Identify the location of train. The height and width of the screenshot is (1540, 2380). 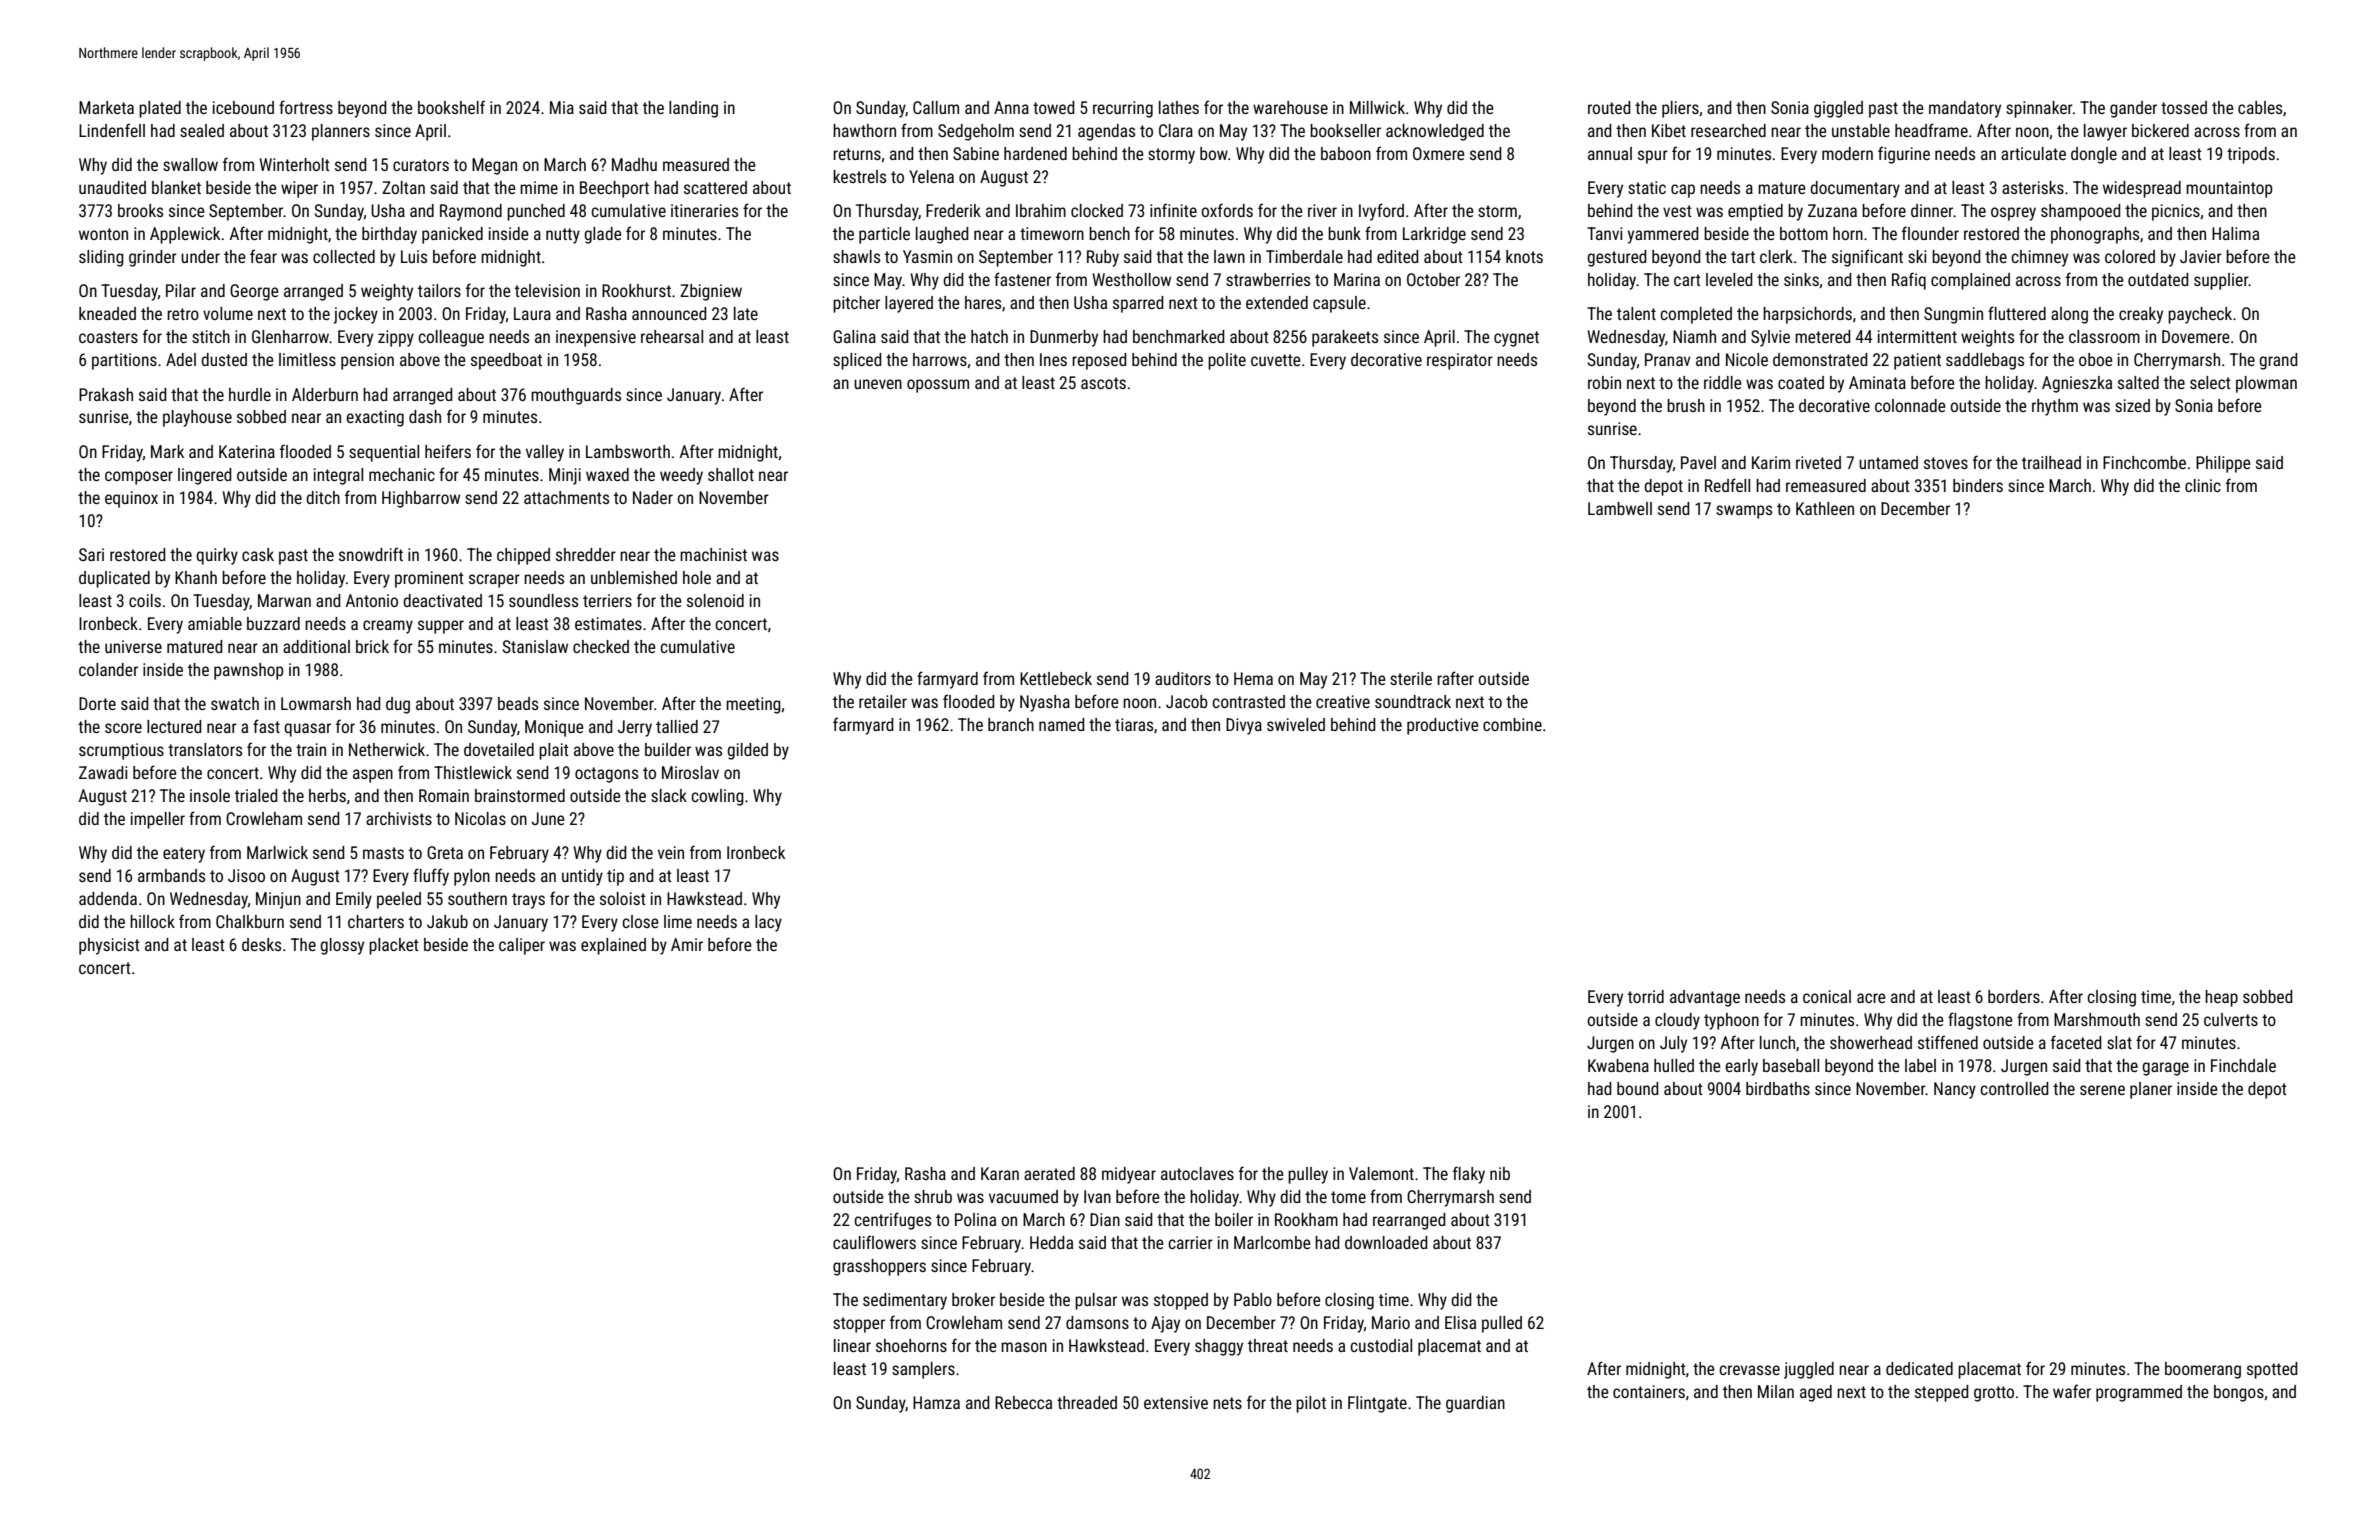
(311, 749).
